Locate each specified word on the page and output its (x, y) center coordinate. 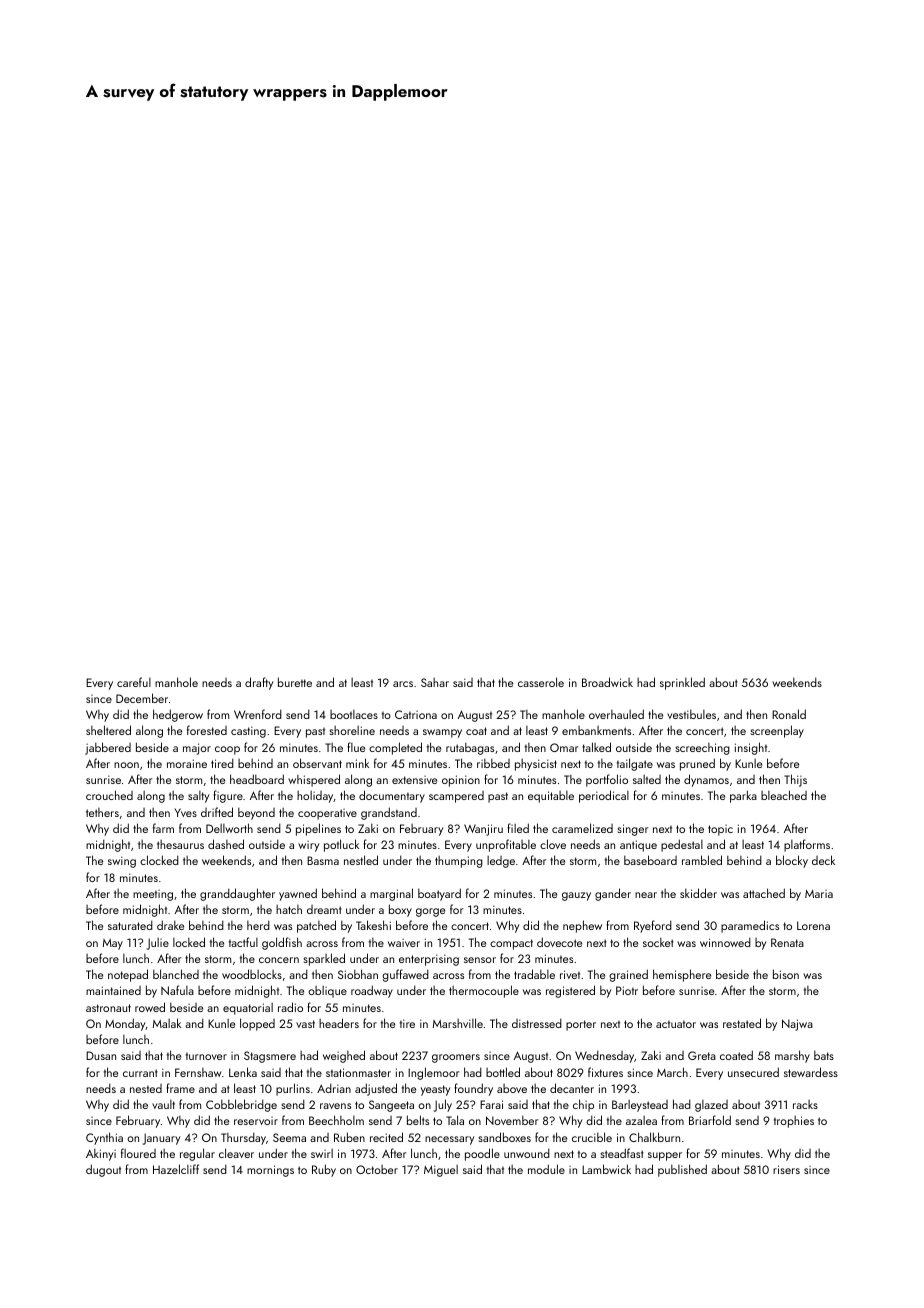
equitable (551, 797)
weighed (344, 1056)
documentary (392, 796)
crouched (109, 795)
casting (248, 732)
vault (163, 1104)
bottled (503, 1072)
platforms (807, 845)
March (672, 1072)
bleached (784, 795)
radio (290, 1007)
